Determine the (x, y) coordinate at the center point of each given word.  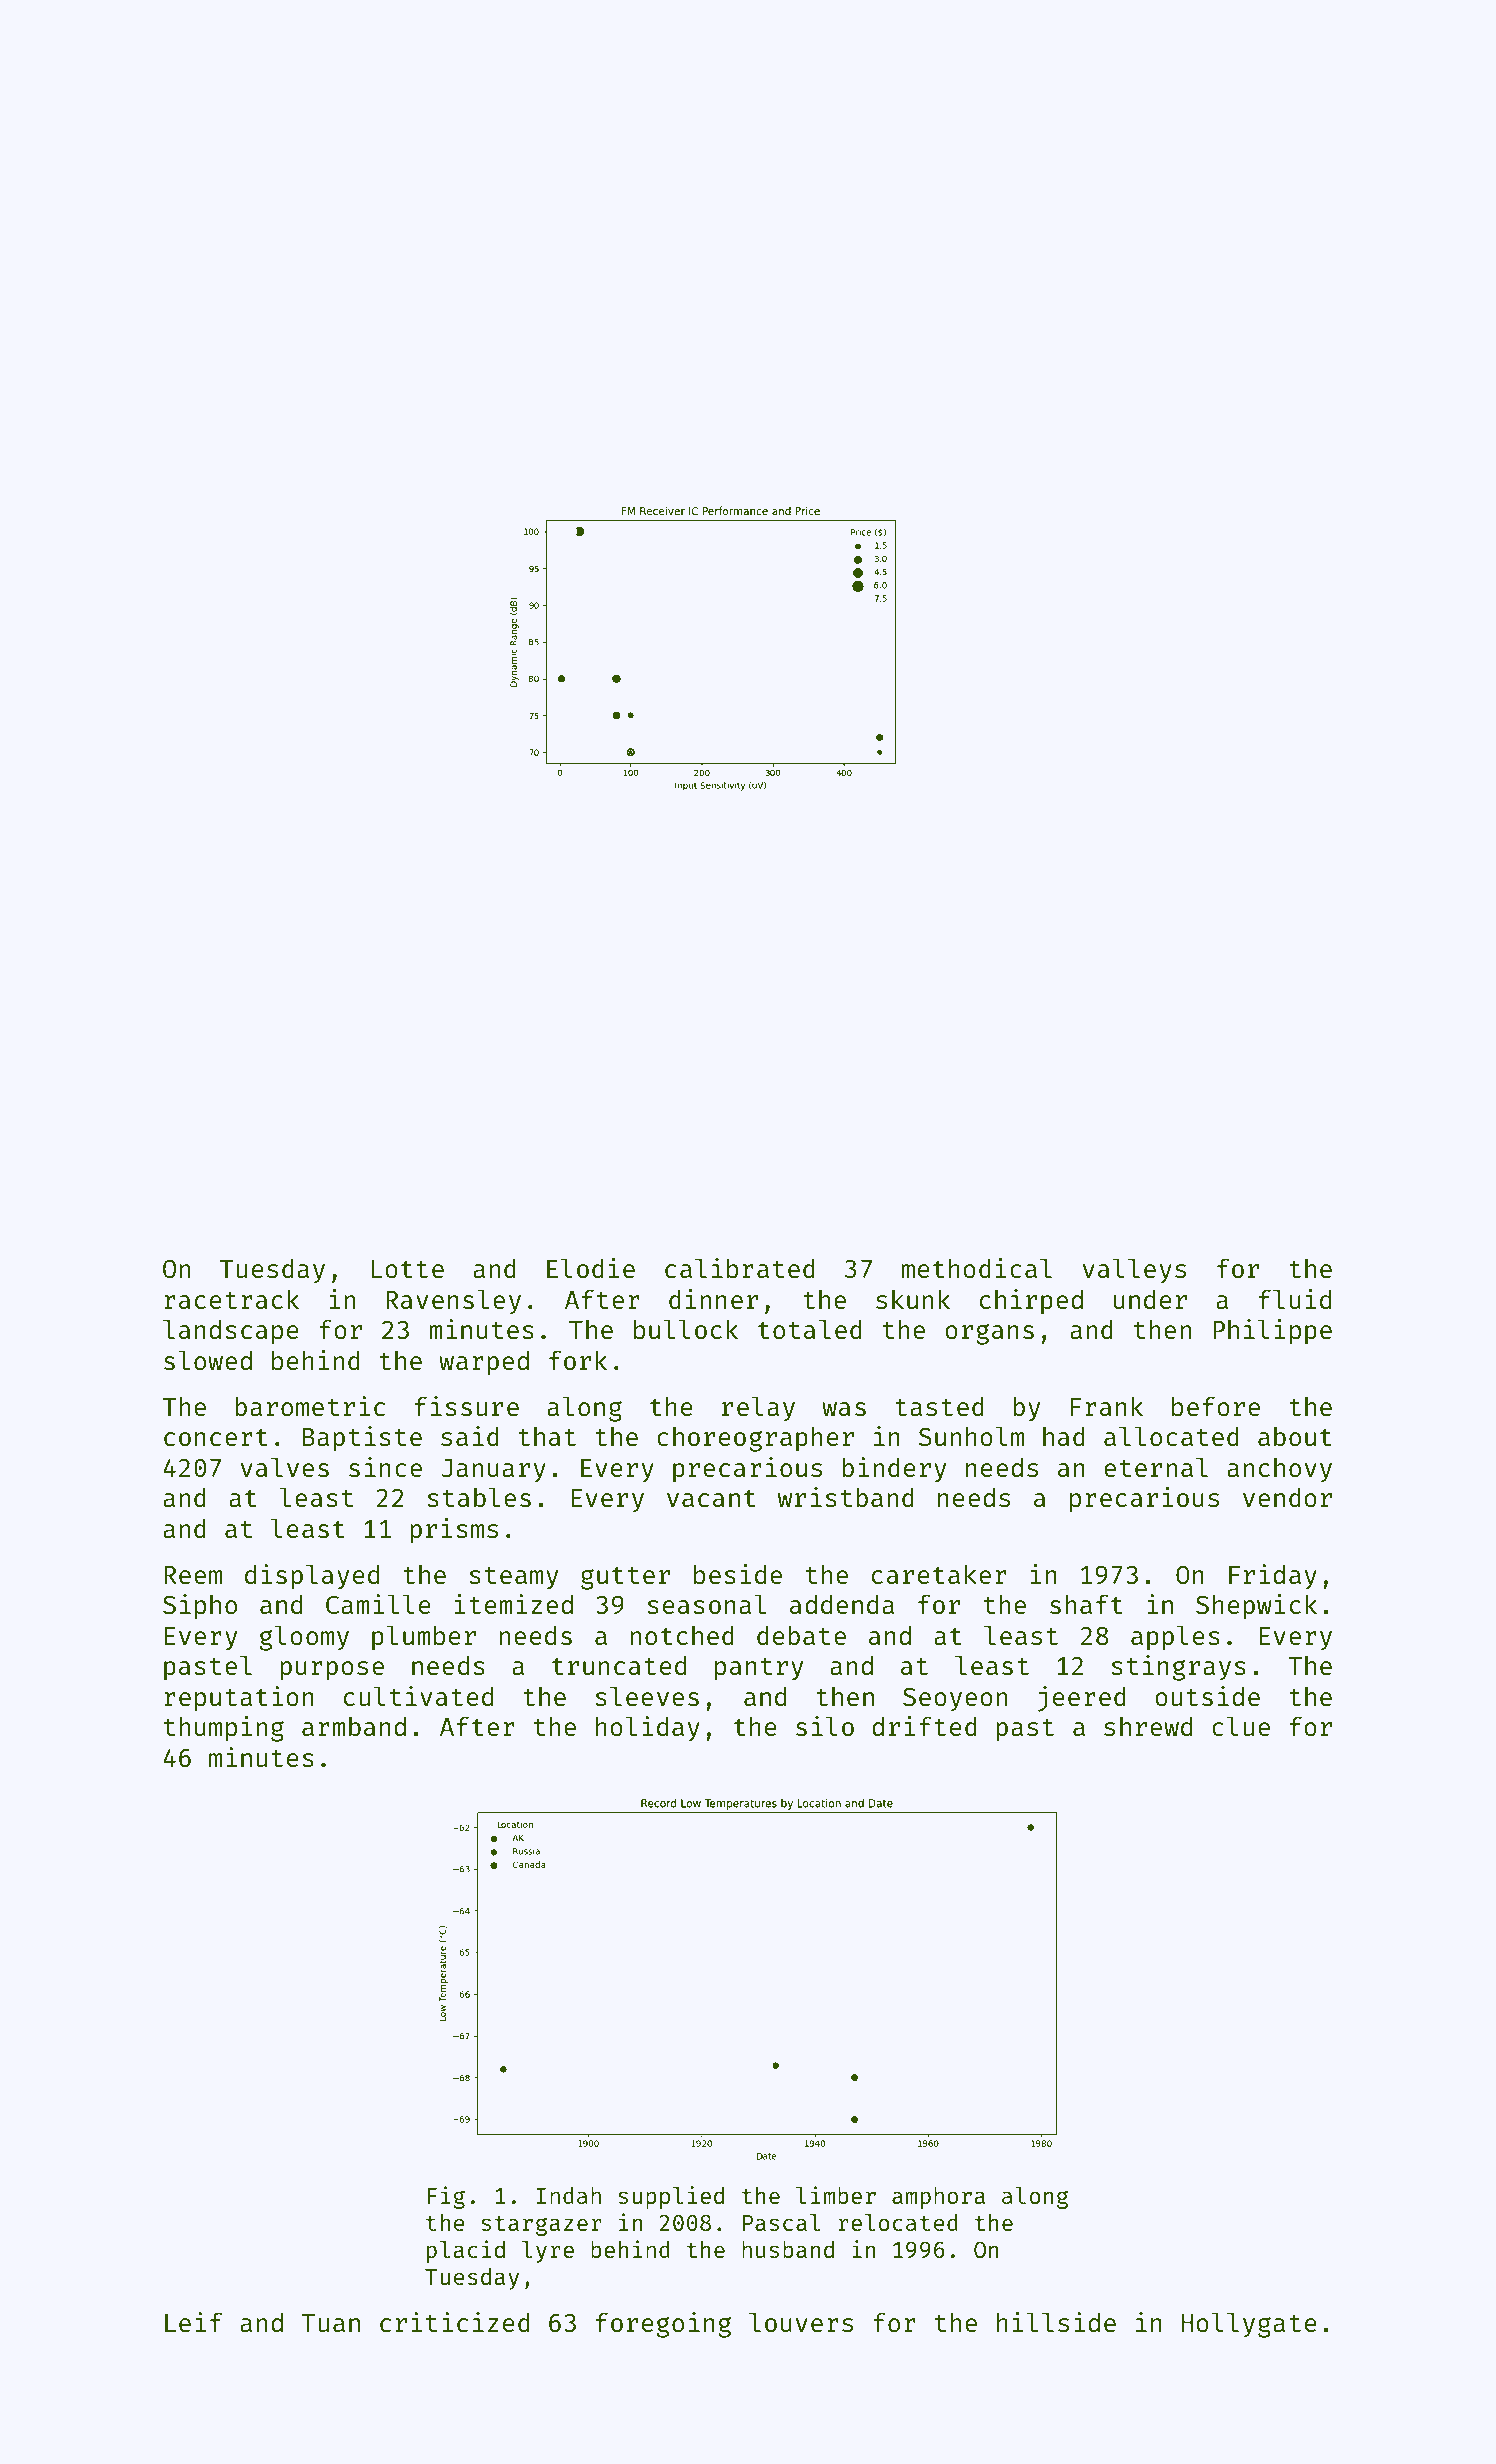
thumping (224, 1729)
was (844, 1409)
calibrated (740, 1268)
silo (825, 1726)
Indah (569, 2195)
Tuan (330, 2323)
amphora (938, 2198)
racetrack (231, 1299)
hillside (1056, 2322)
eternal (1156, 1467)
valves (284, 1467)
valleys (1134, 1271)
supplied (671, 2197)
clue (1241, 1726)
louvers (801, 2322)
